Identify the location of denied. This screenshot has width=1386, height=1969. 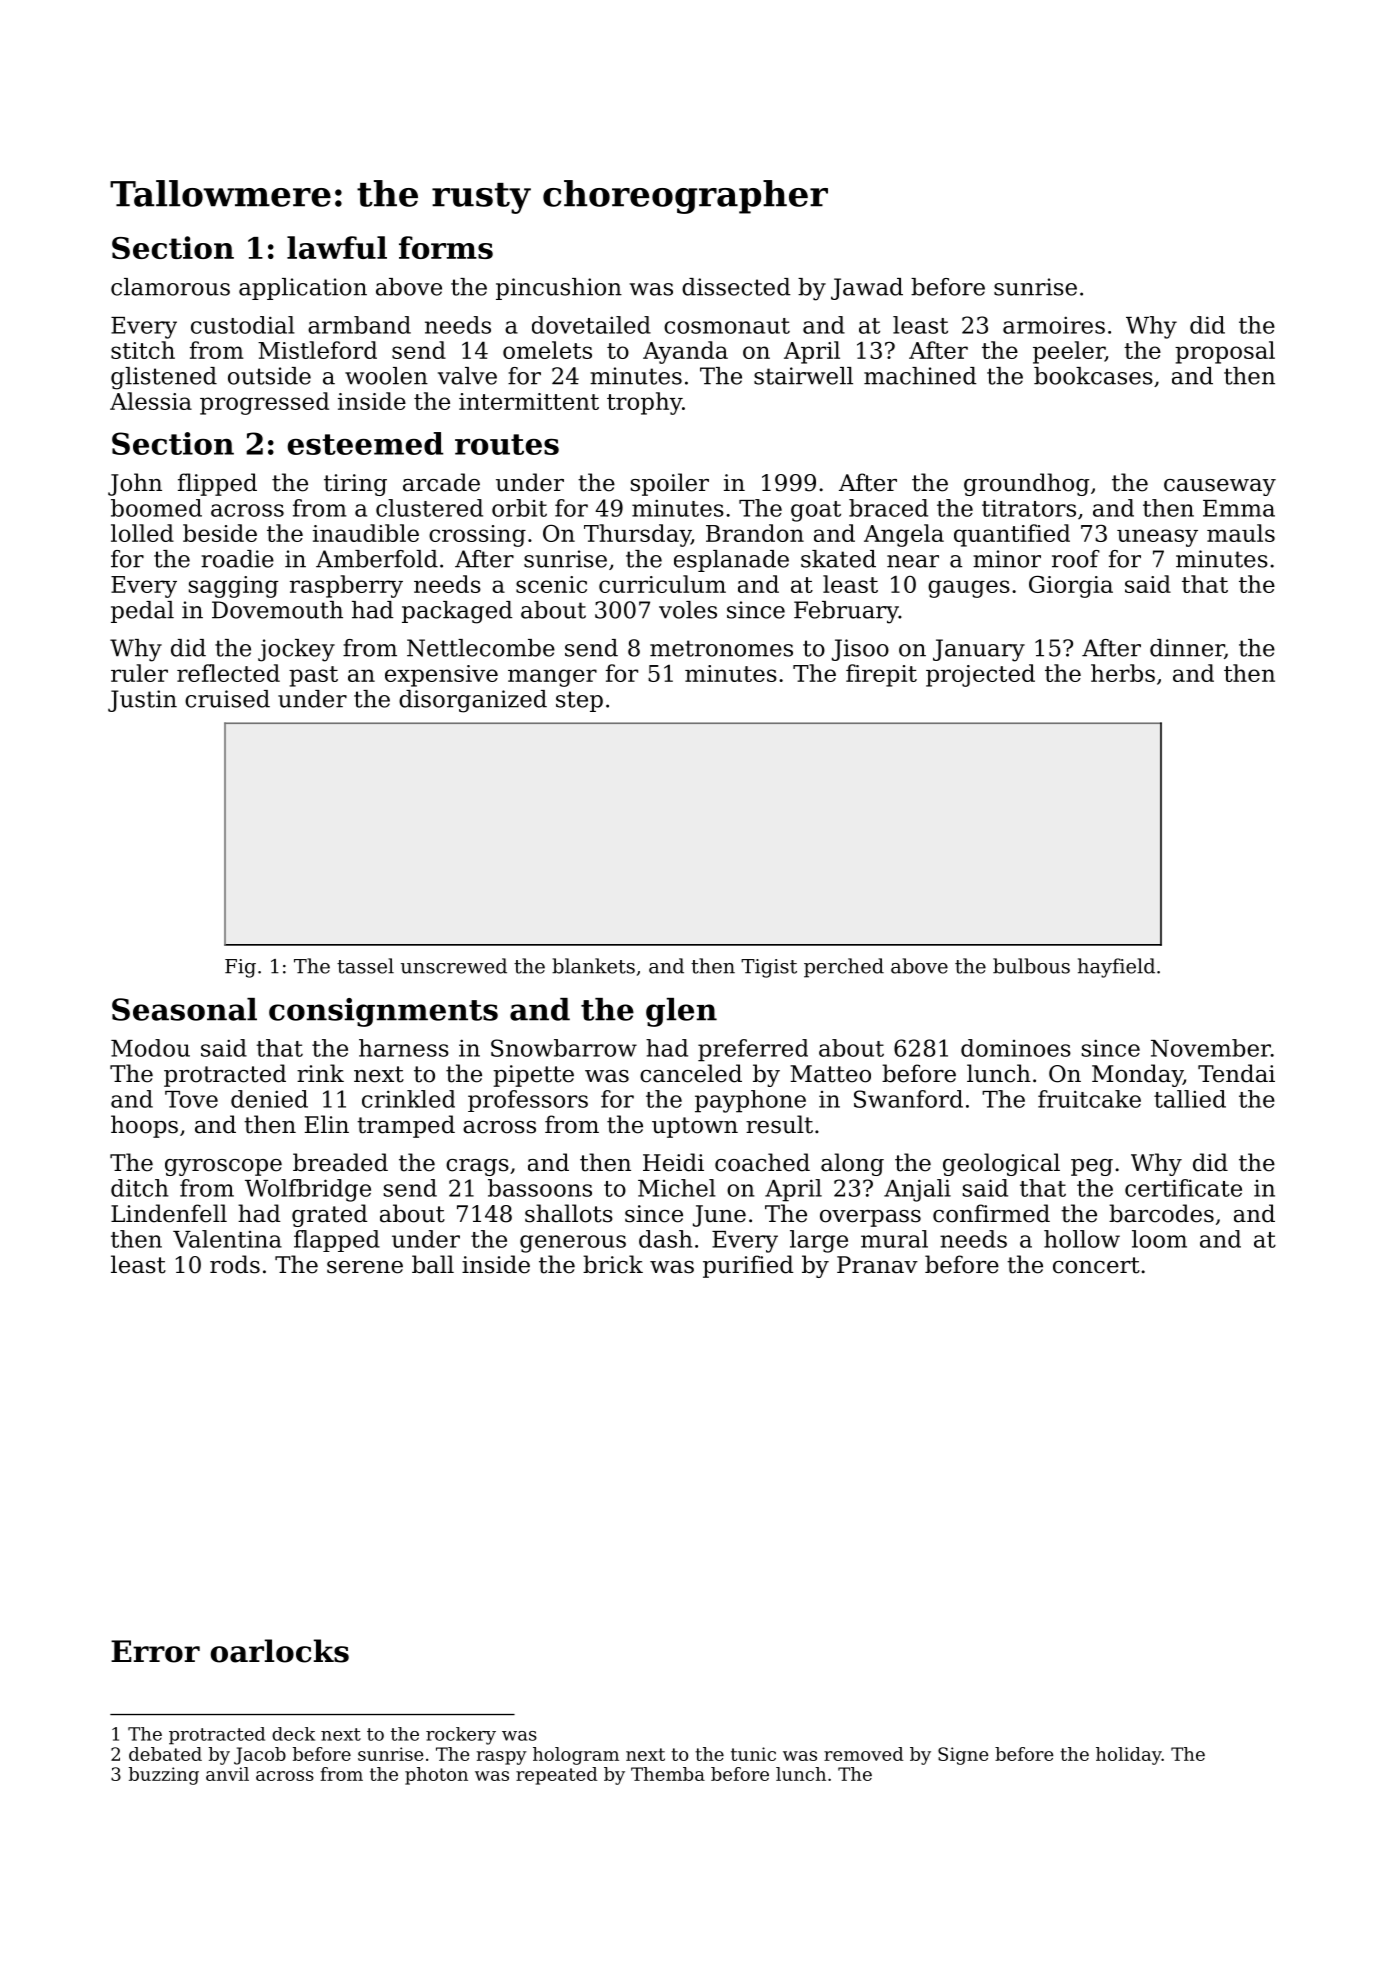
(269, 1099).
